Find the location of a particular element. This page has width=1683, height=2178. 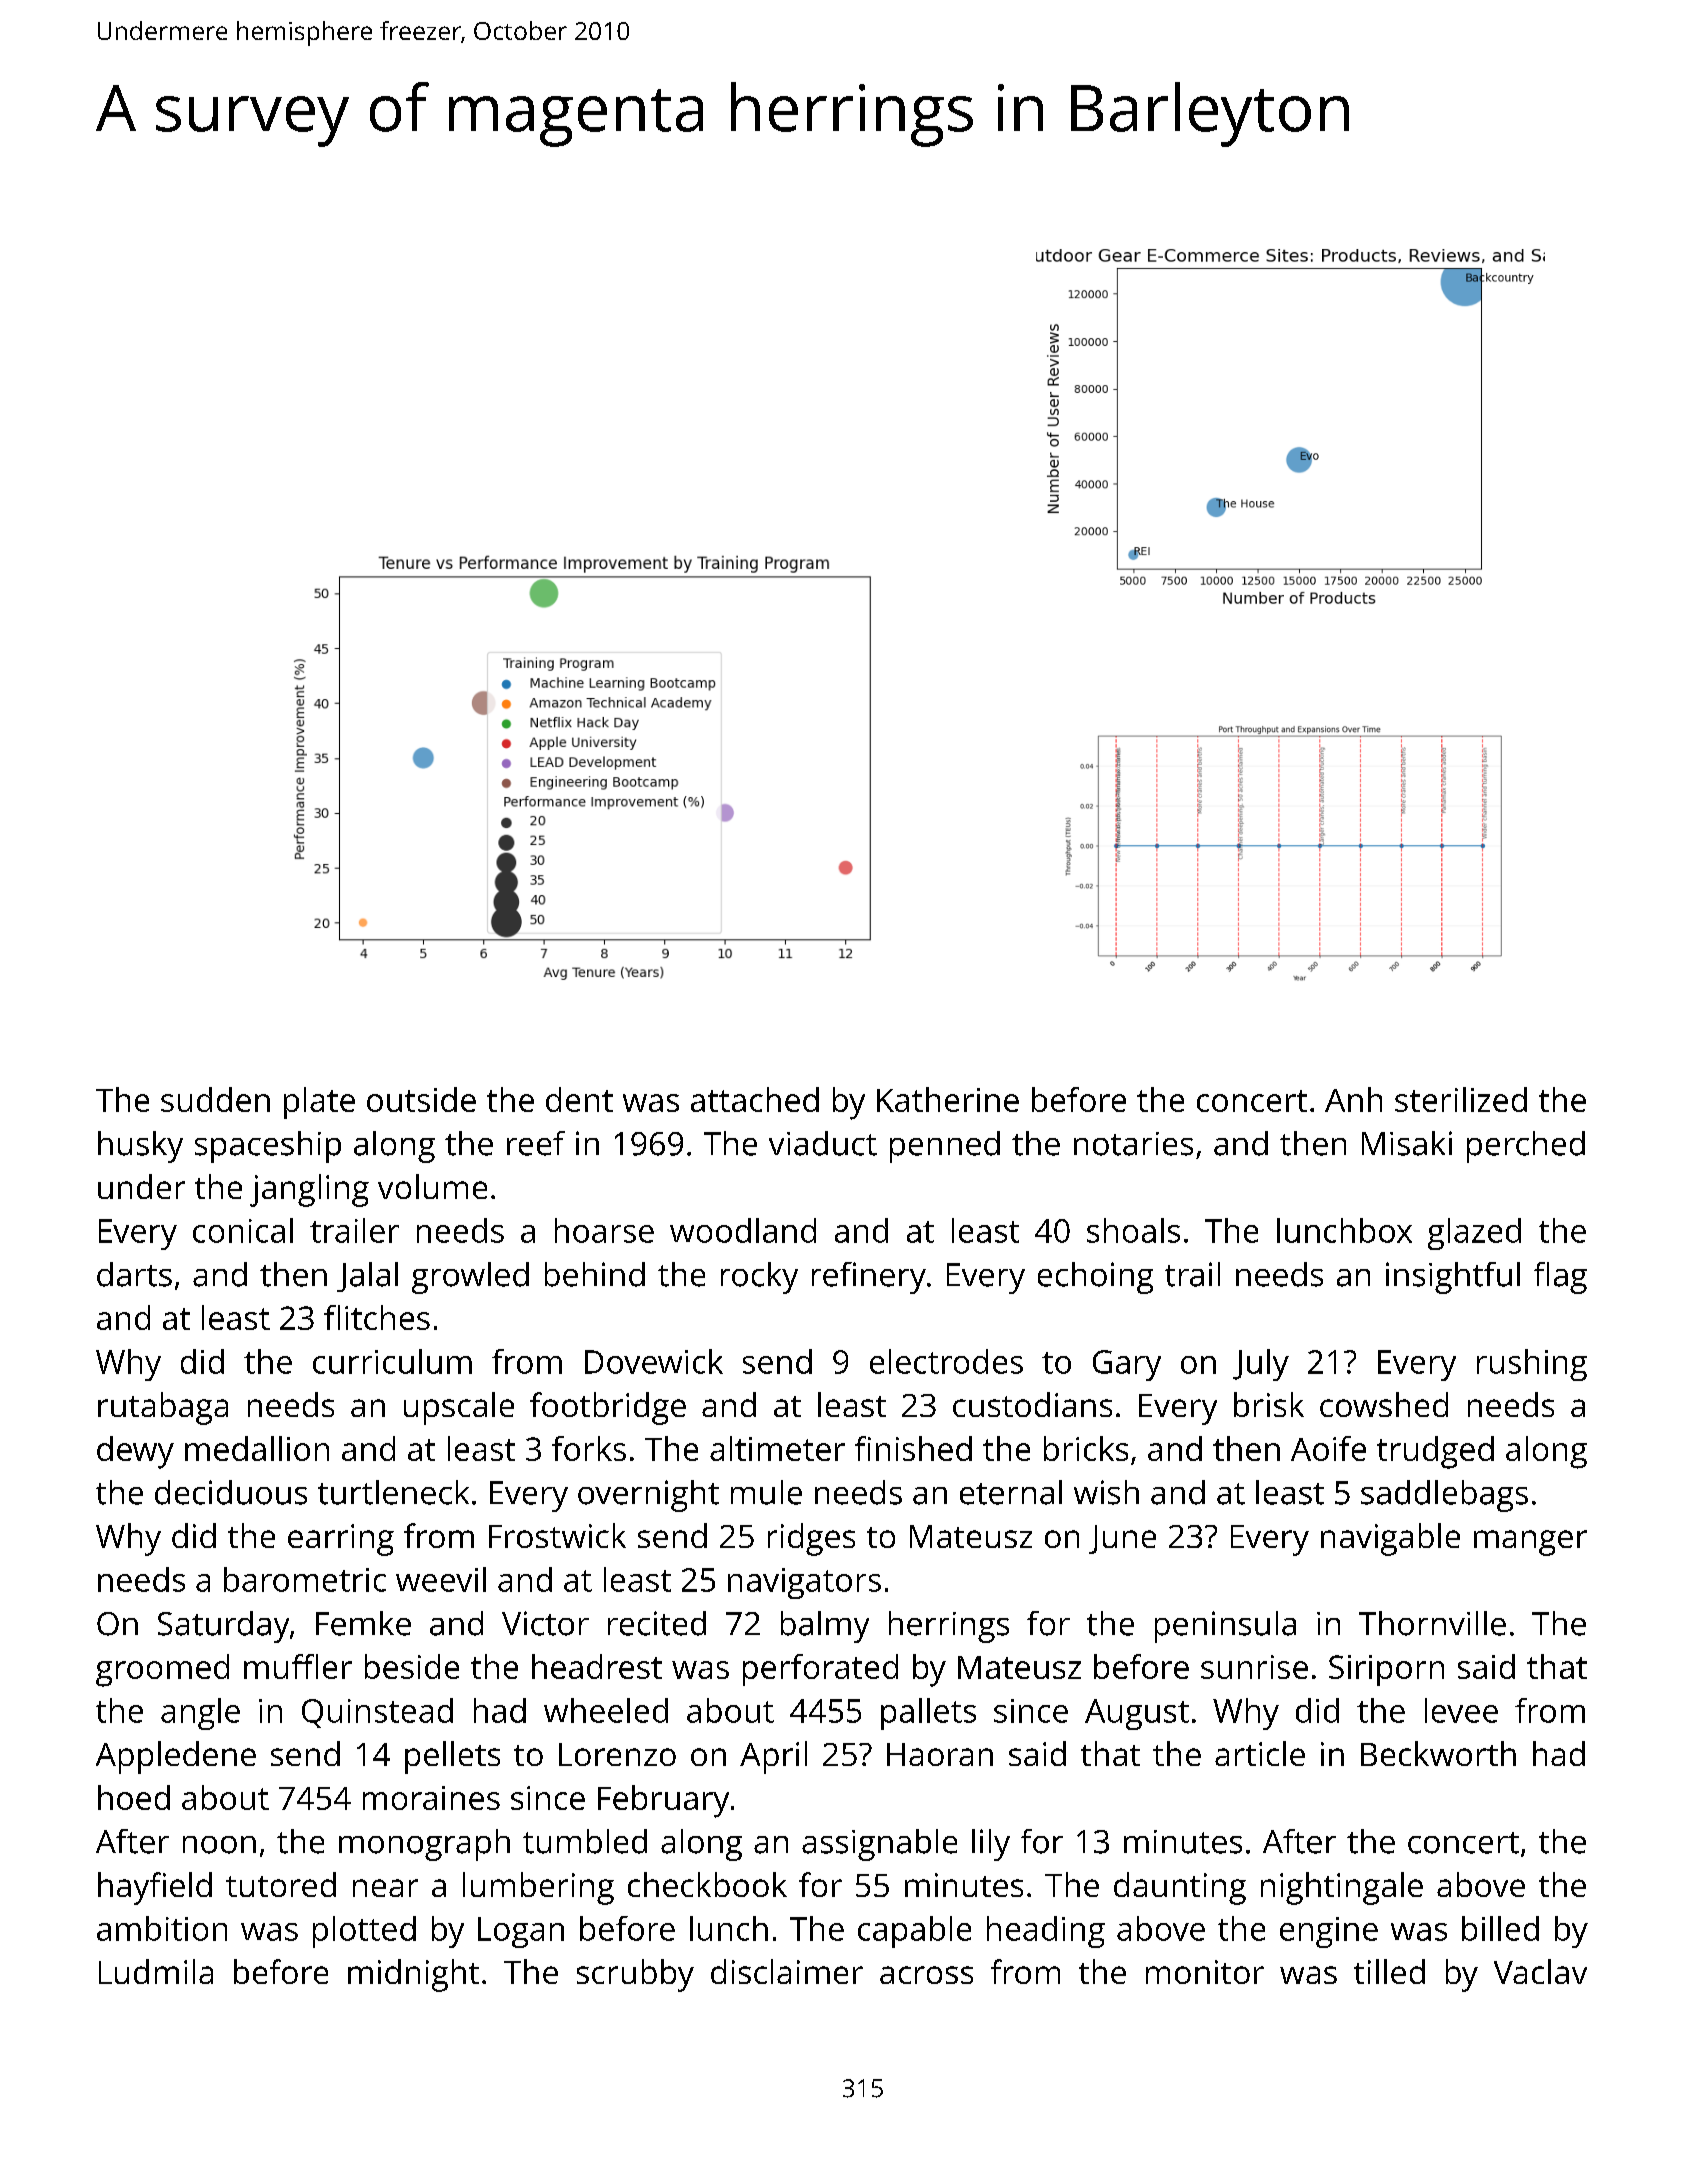

eternal is located at coordinates (1011, 1492).
